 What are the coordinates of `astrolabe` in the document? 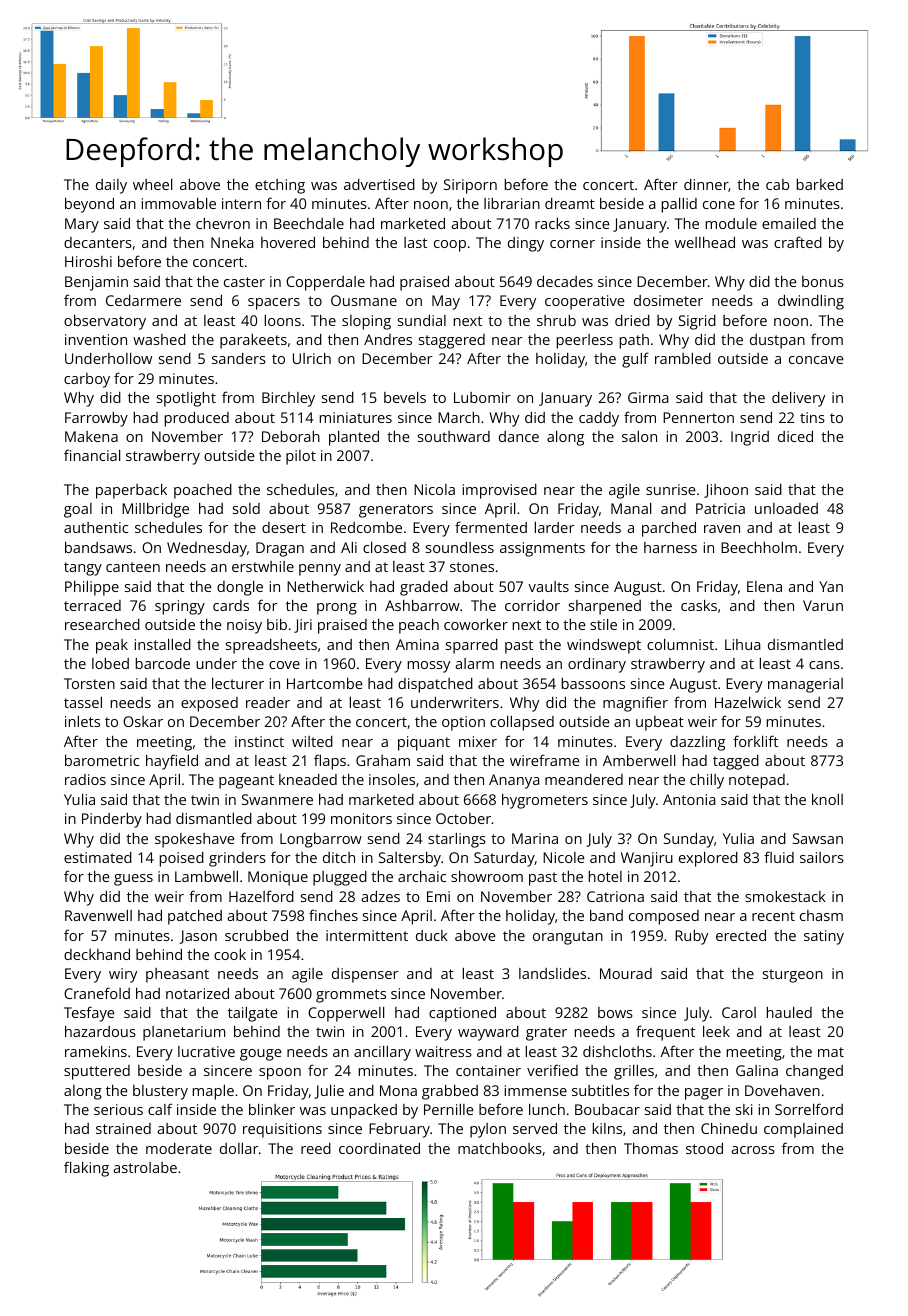 It's located at (145, 1167).
